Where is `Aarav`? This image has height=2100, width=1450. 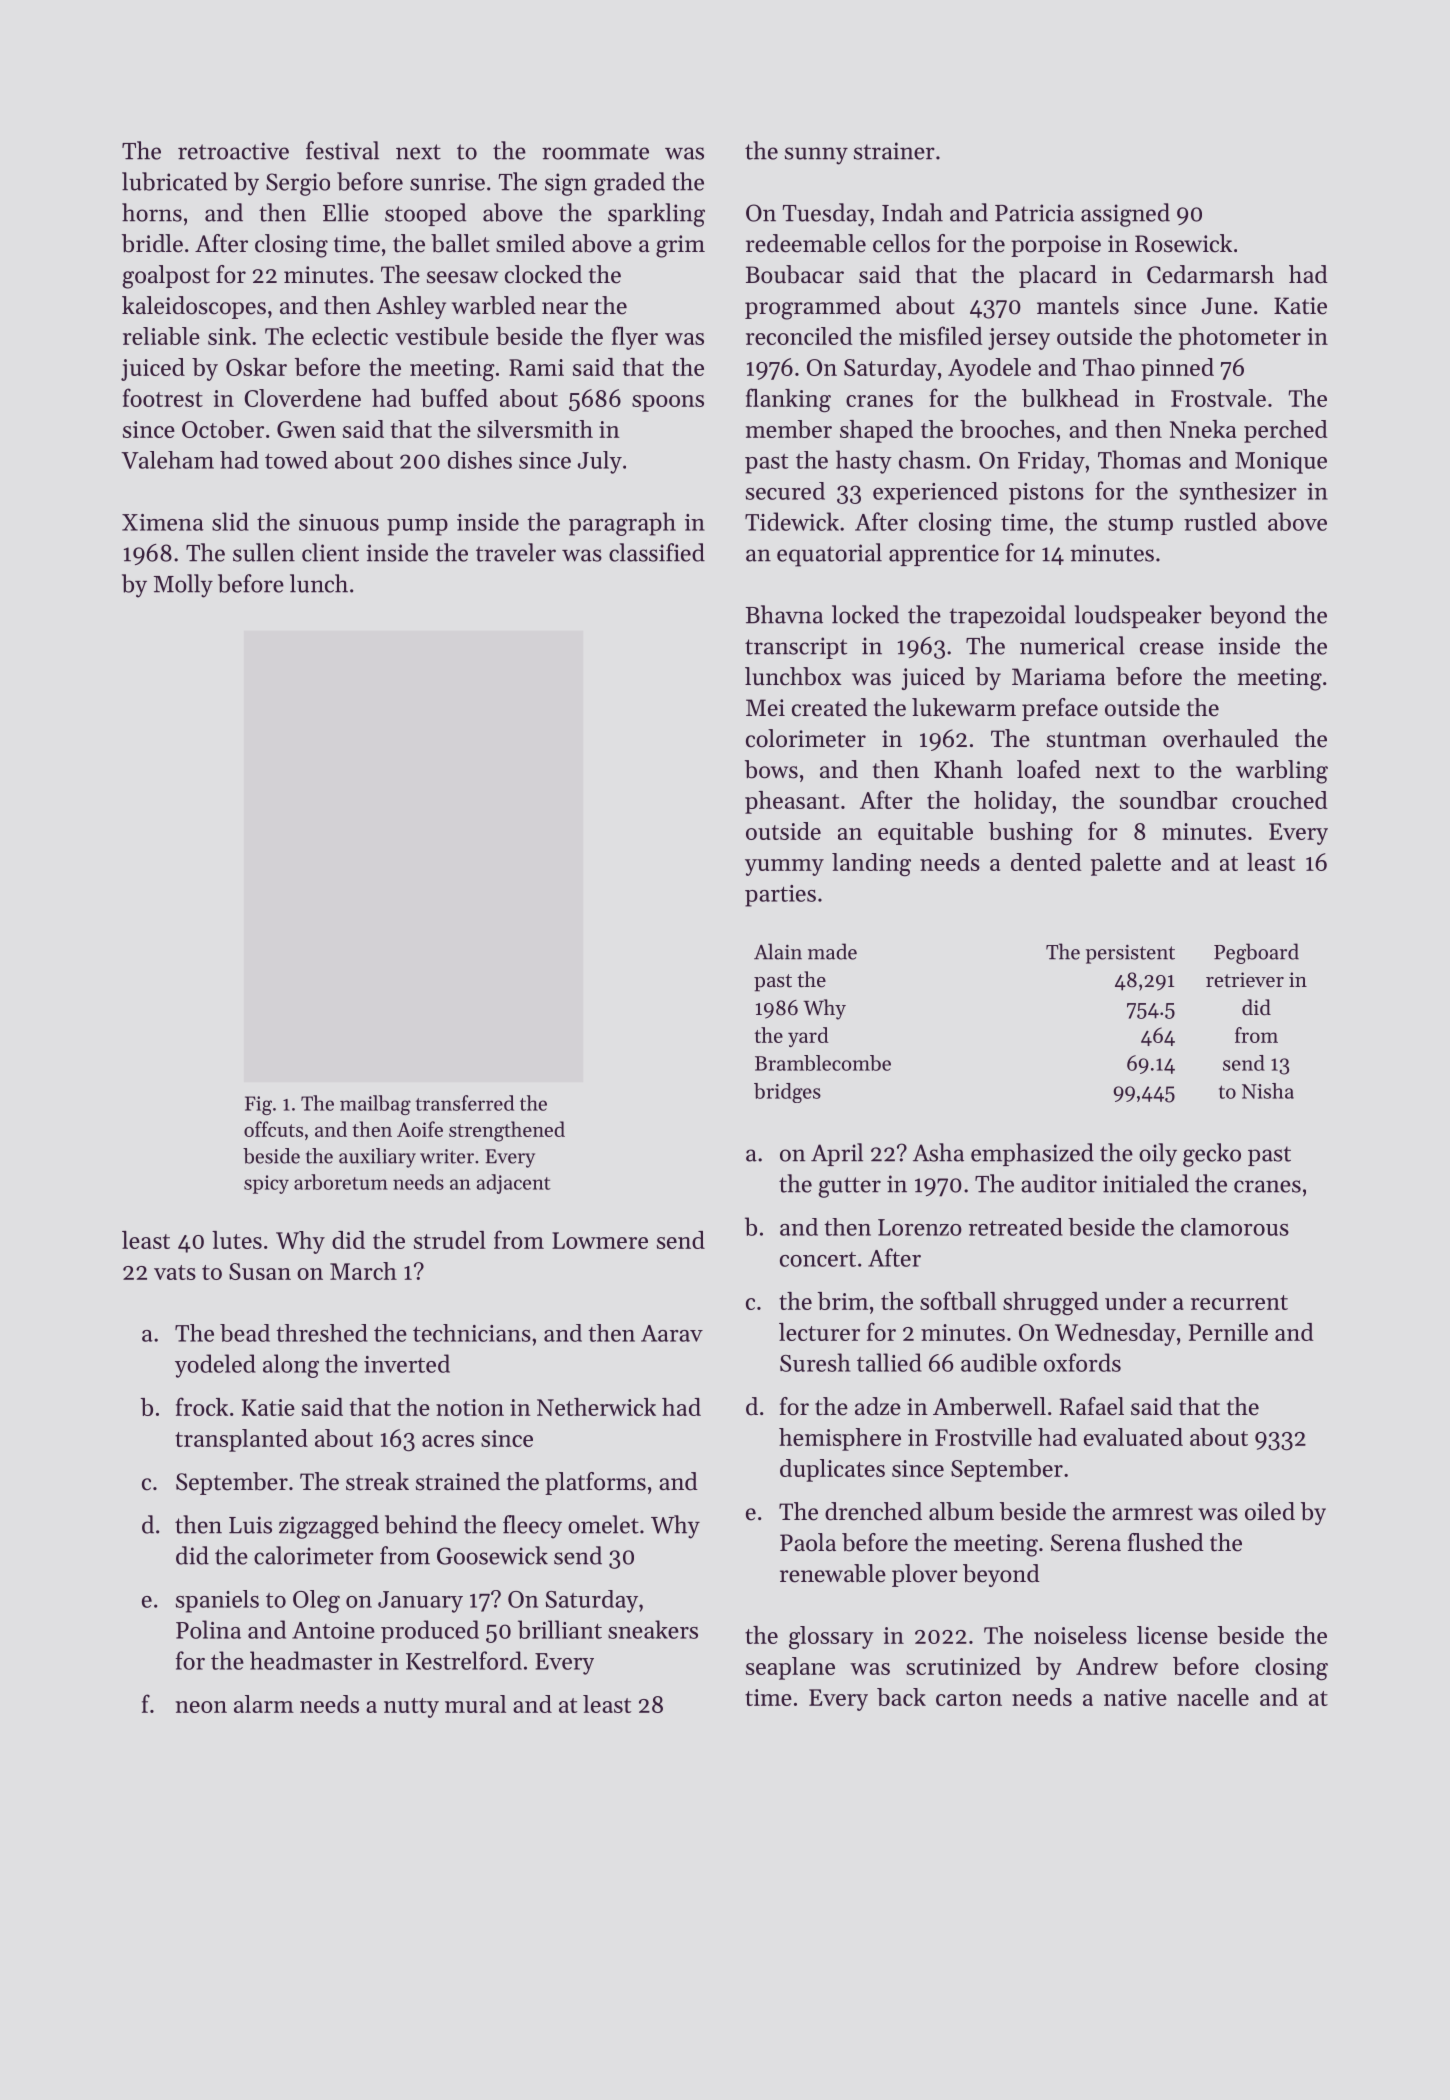 Aarav is located at coordinates (672, 1333).
